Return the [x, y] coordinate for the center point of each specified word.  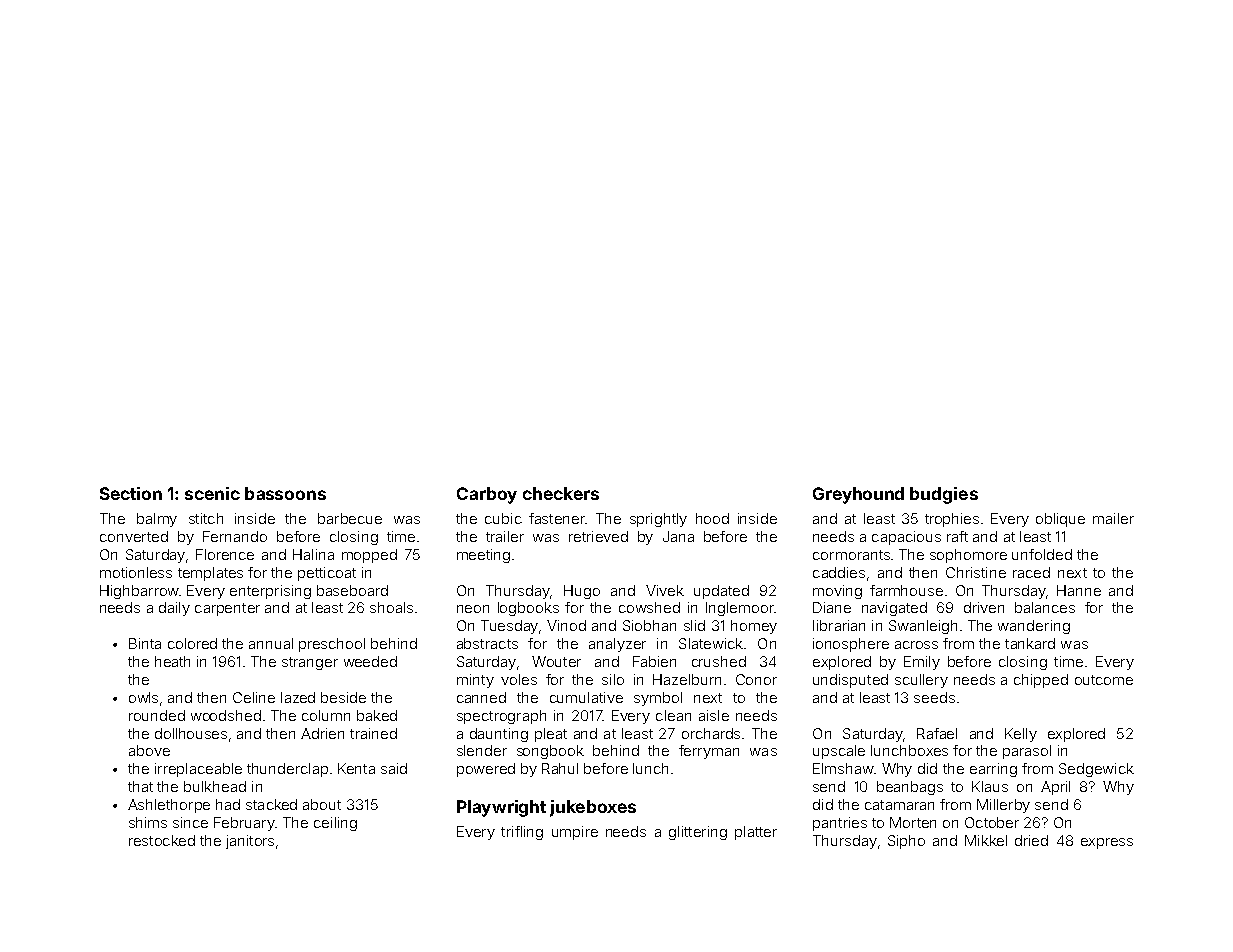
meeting [483, 556]
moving [837, 592]
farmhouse [906, 590]
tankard [1030, 643]
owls [143, 697]
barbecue [350, 518]
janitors [250, 842]
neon [473, 609]
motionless [136, 572]
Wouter [556, 661]
